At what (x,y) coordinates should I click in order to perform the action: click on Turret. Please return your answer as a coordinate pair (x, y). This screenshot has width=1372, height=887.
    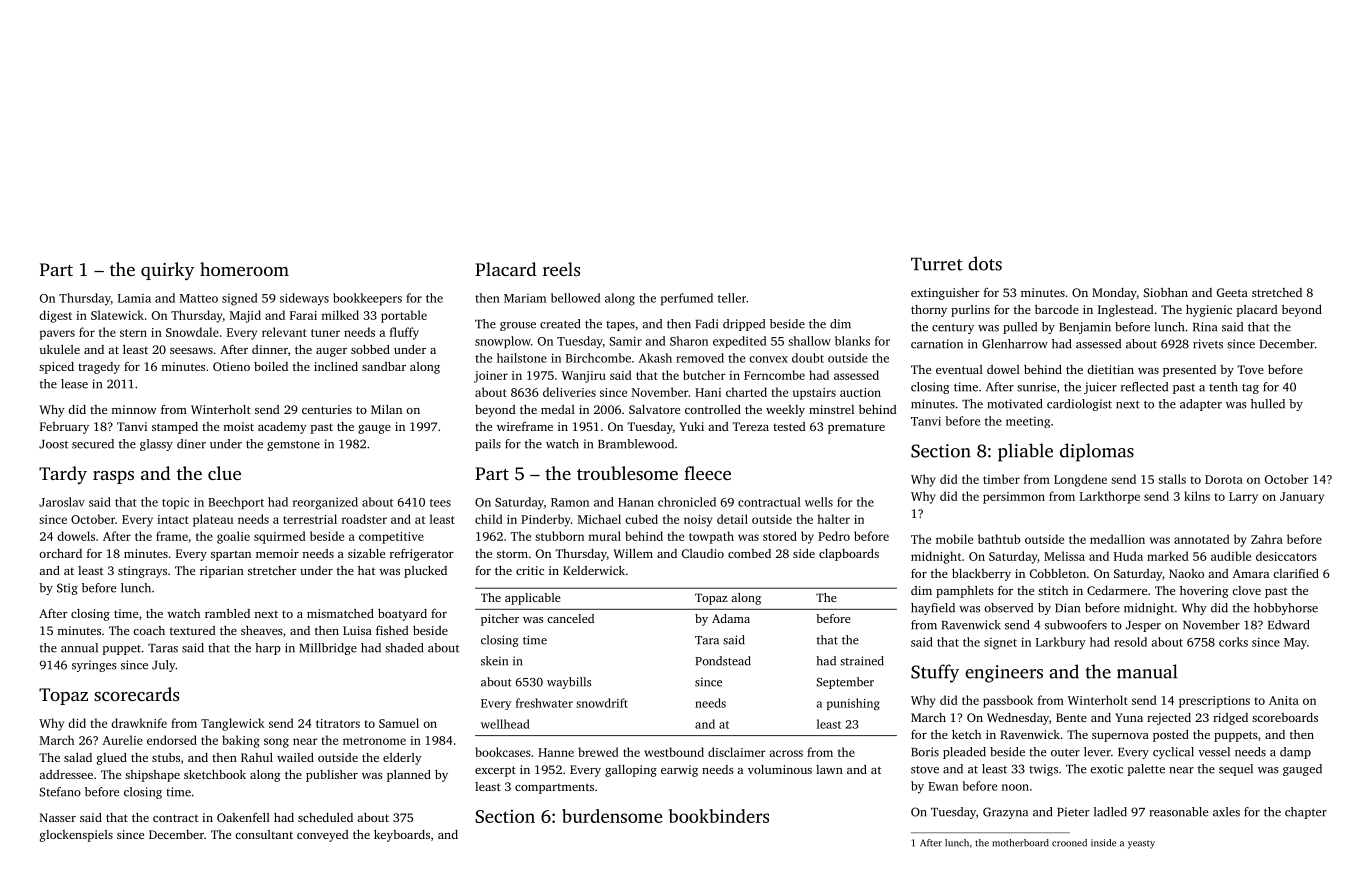
    Looking at the image, I should click on (937, 264).
